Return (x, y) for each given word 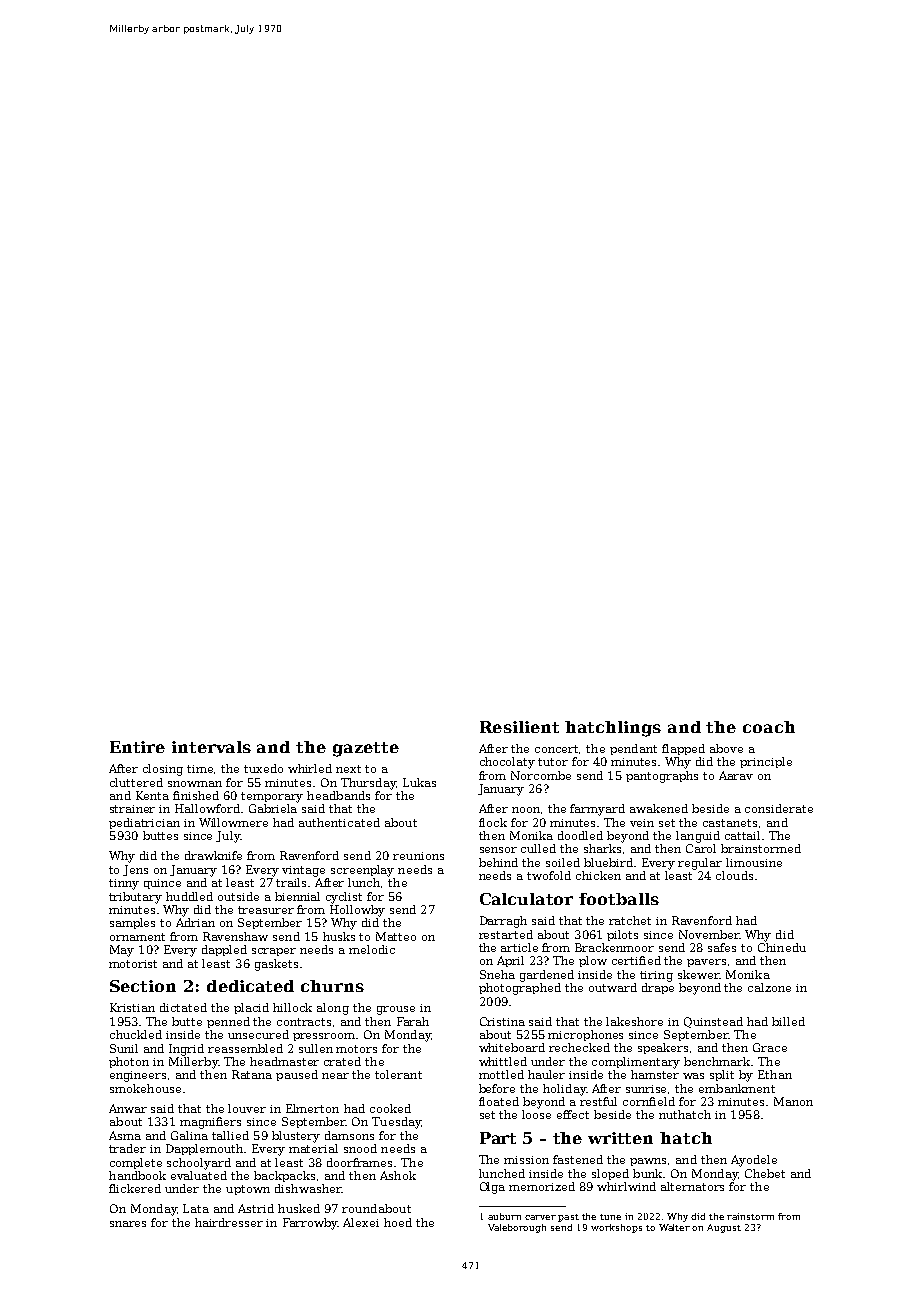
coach (769, 727)
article (519, 947)
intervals (211, 747)
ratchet (630, 920)
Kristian (132, 1007)
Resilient (519, 727)
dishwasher (308, 1188)
